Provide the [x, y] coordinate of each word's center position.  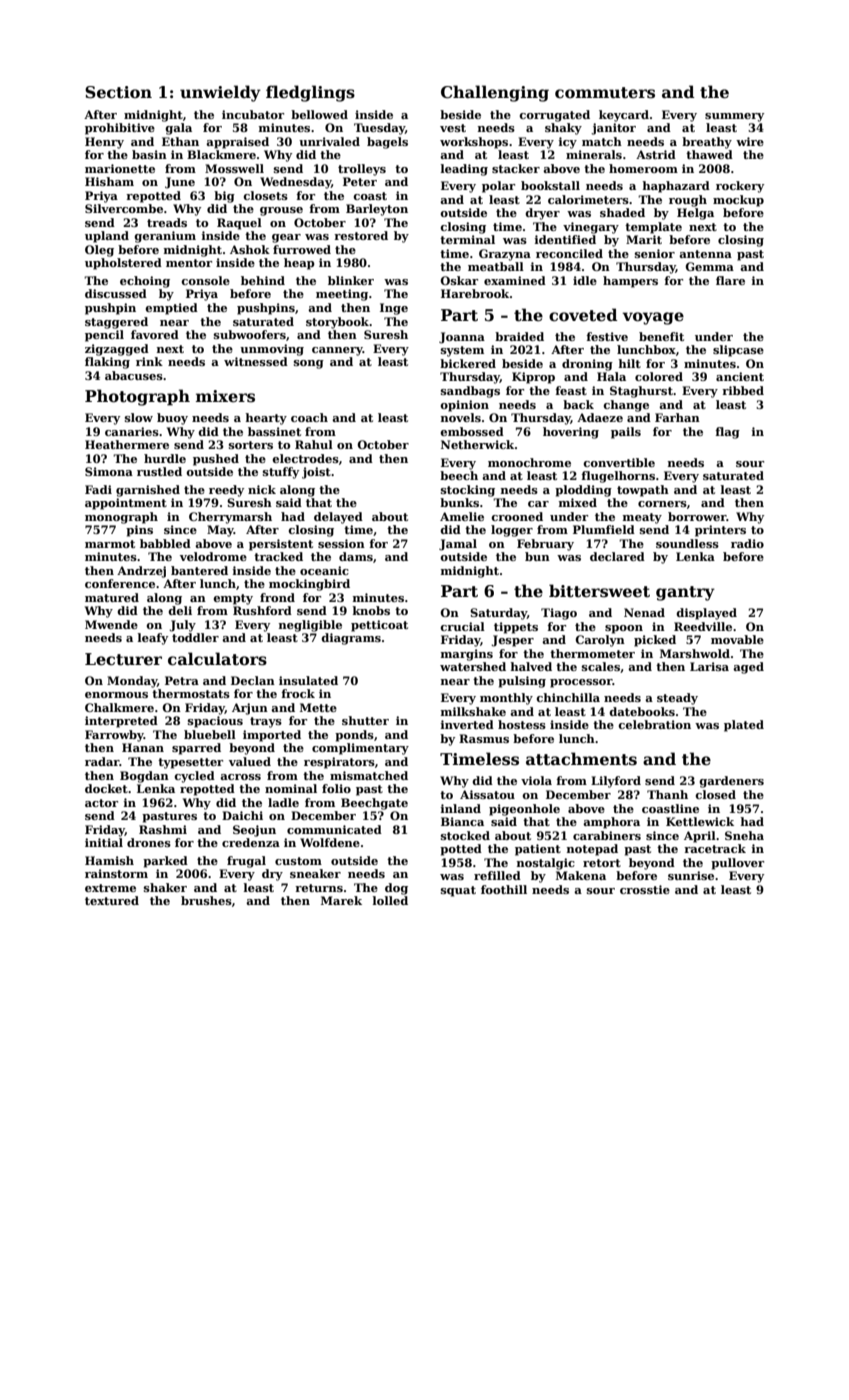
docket [106, 788]
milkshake [473, 711]
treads [167, 222]
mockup [738, 201]
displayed [706, 614]
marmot [110, 544]
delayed [338, 518]
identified [565, 239]
